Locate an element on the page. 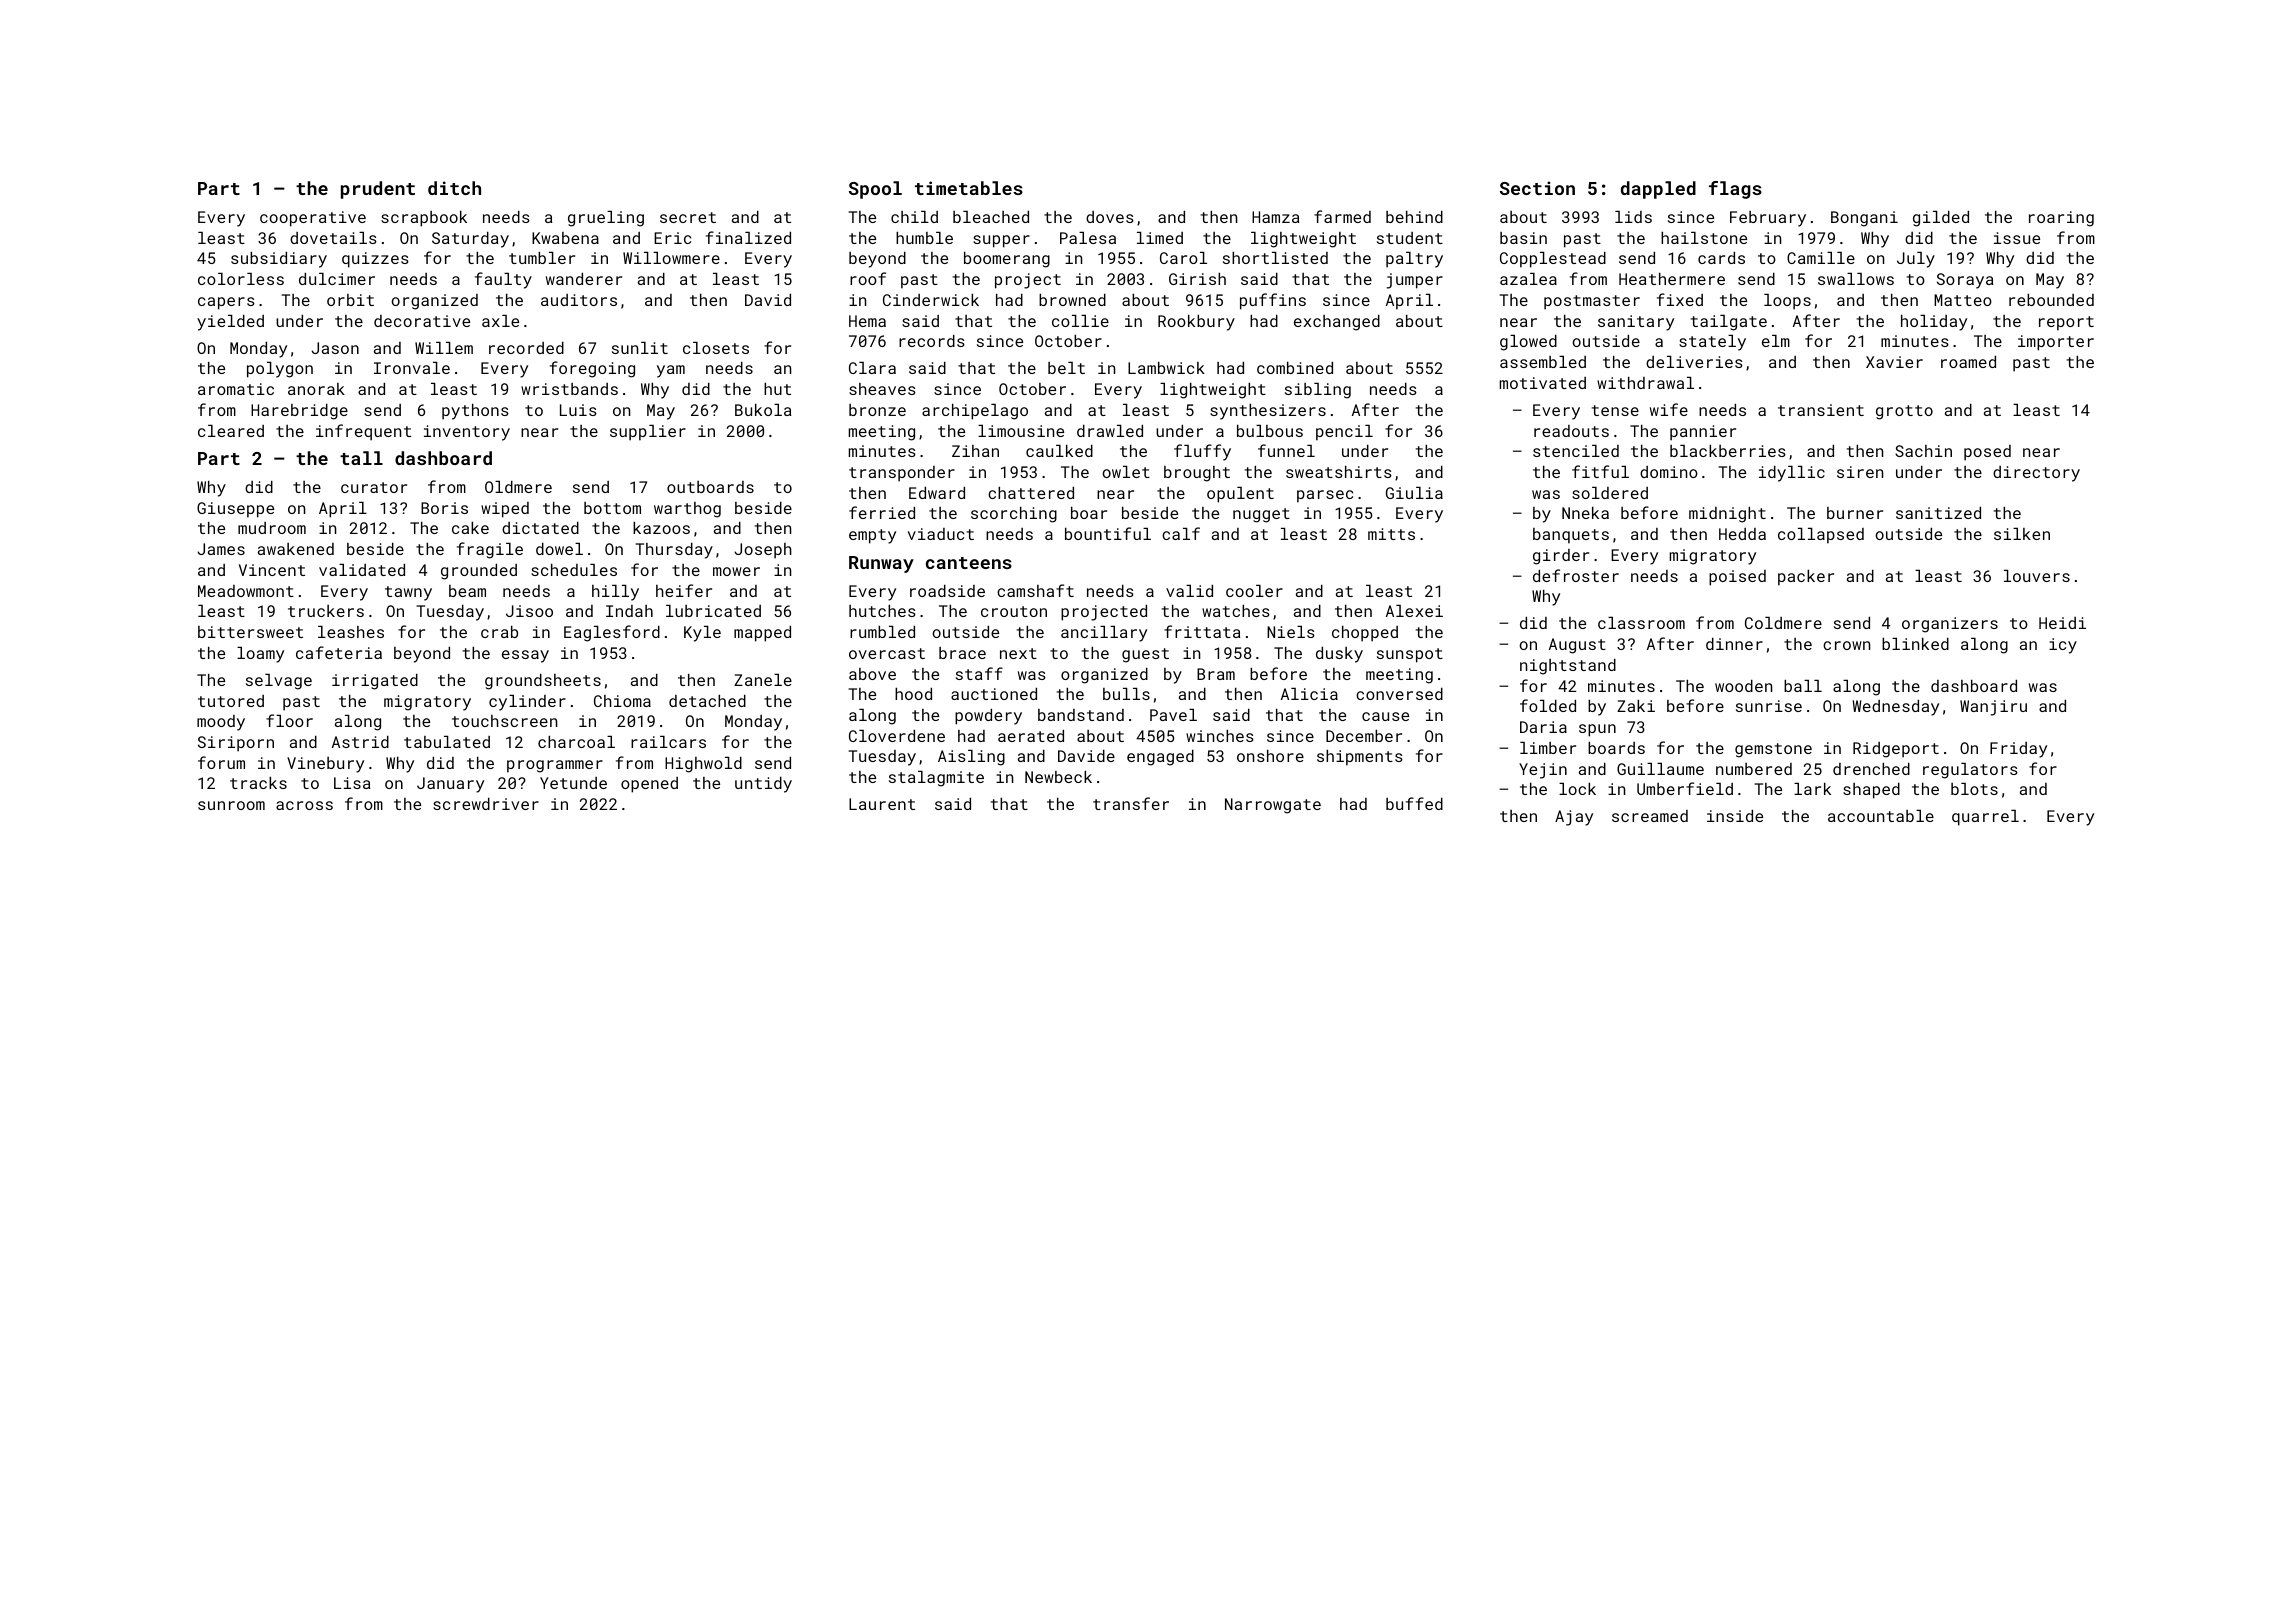  tailgate is located at coordinates (1729, 323).
